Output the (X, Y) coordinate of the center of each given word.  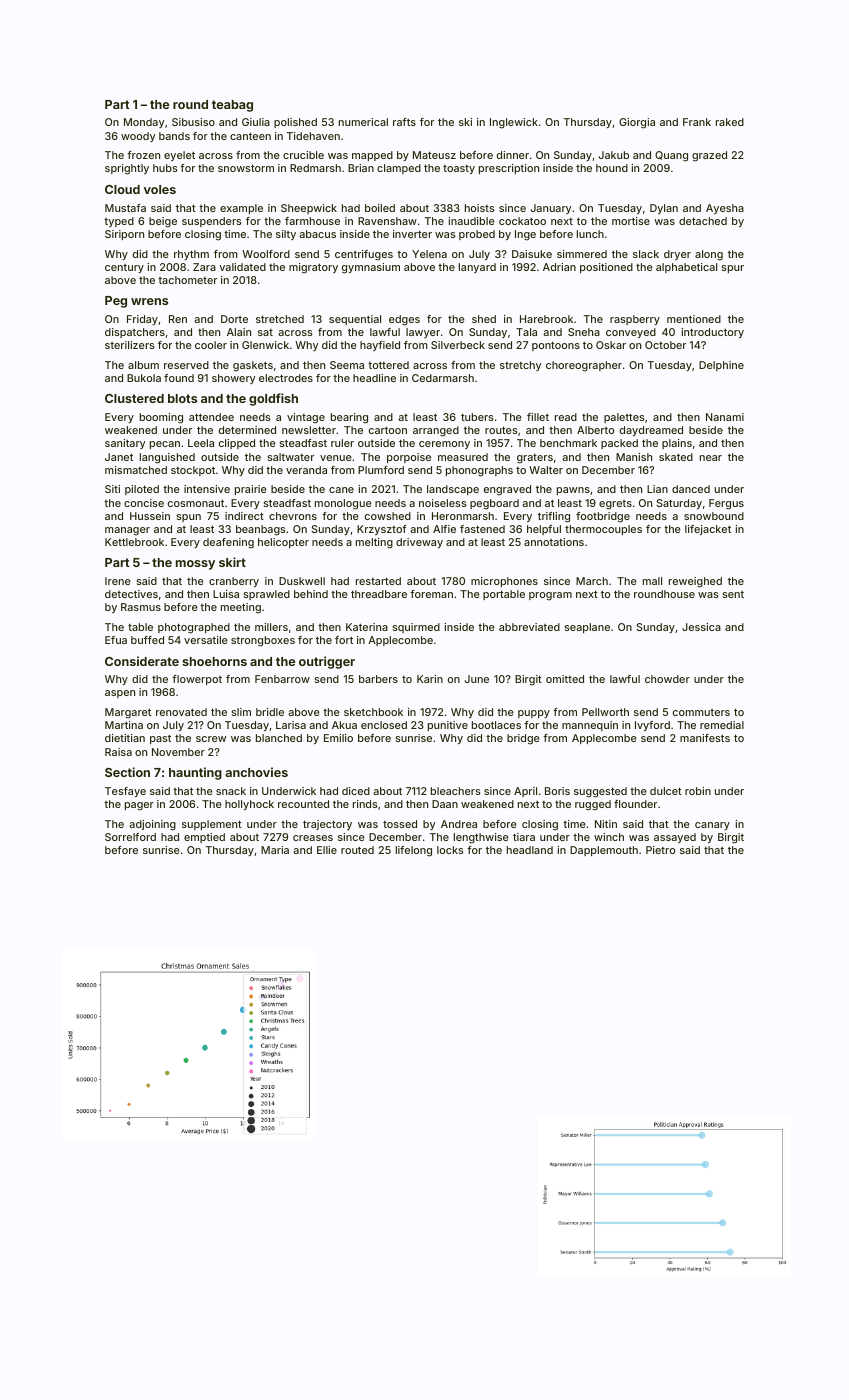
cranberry (234, 582)
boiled (380, 208)
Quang (671, 156)
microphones (504, 582)
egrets (615, 505)
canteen (250, 136)
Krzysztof (382, 530)
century (124, 268)
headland (530, 850)
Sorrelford (130, 837)
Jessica (701, 627)
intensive (207, 489)
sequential (355, 320)
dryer (677, 255)
